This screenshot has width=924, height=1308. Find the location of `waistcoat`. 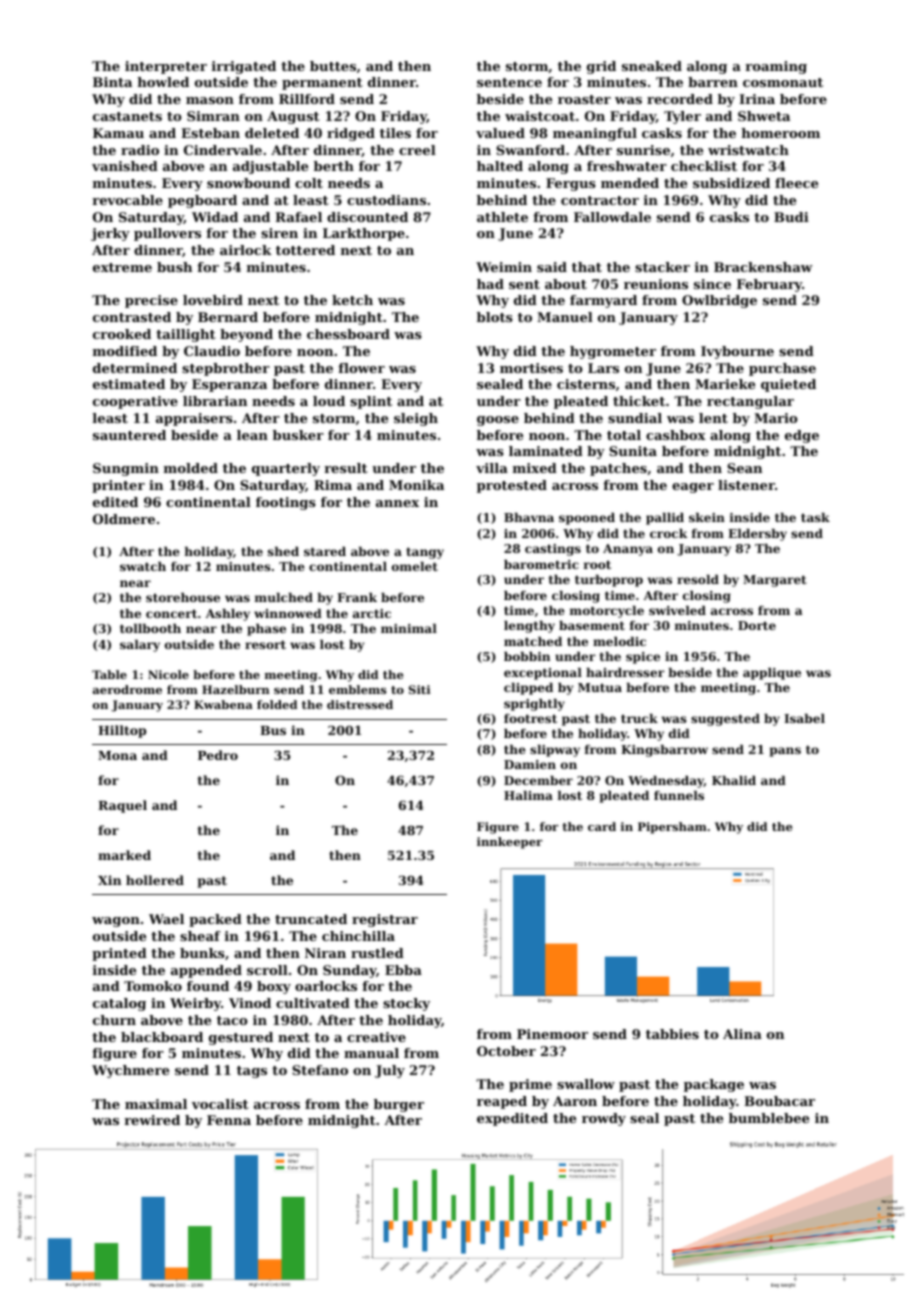

waistcoat is located at coordinates (540, 116).
